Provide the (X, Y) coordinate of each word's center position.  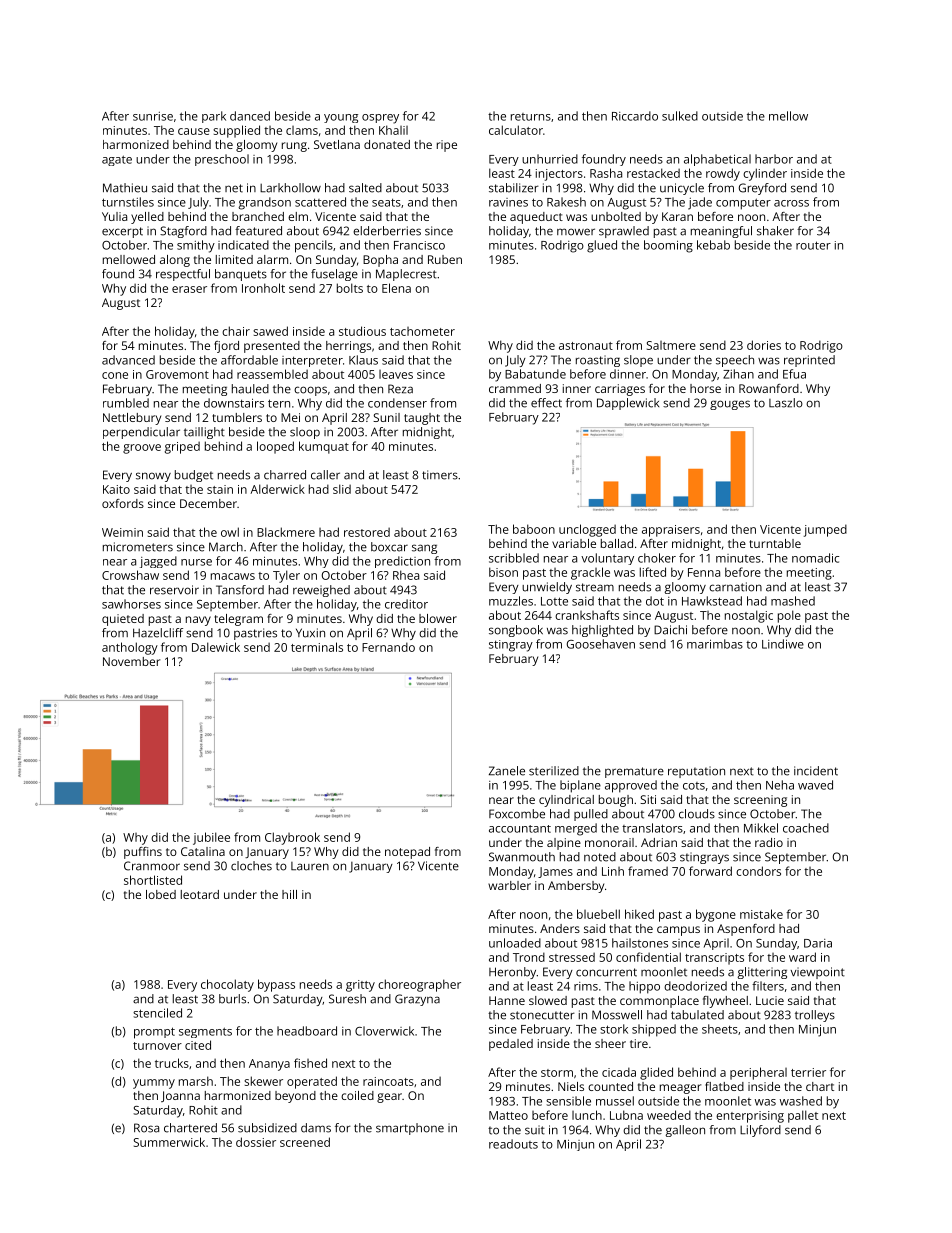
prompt (154, 1033)
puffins (143, 853)
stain (220, 489)
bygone (716, 915)
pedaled (511, 1045)
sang (424, 549)
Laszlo (786, 403)
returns (531, 117)
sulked (680, 116)
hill (289, 894)
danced (250, 116)
